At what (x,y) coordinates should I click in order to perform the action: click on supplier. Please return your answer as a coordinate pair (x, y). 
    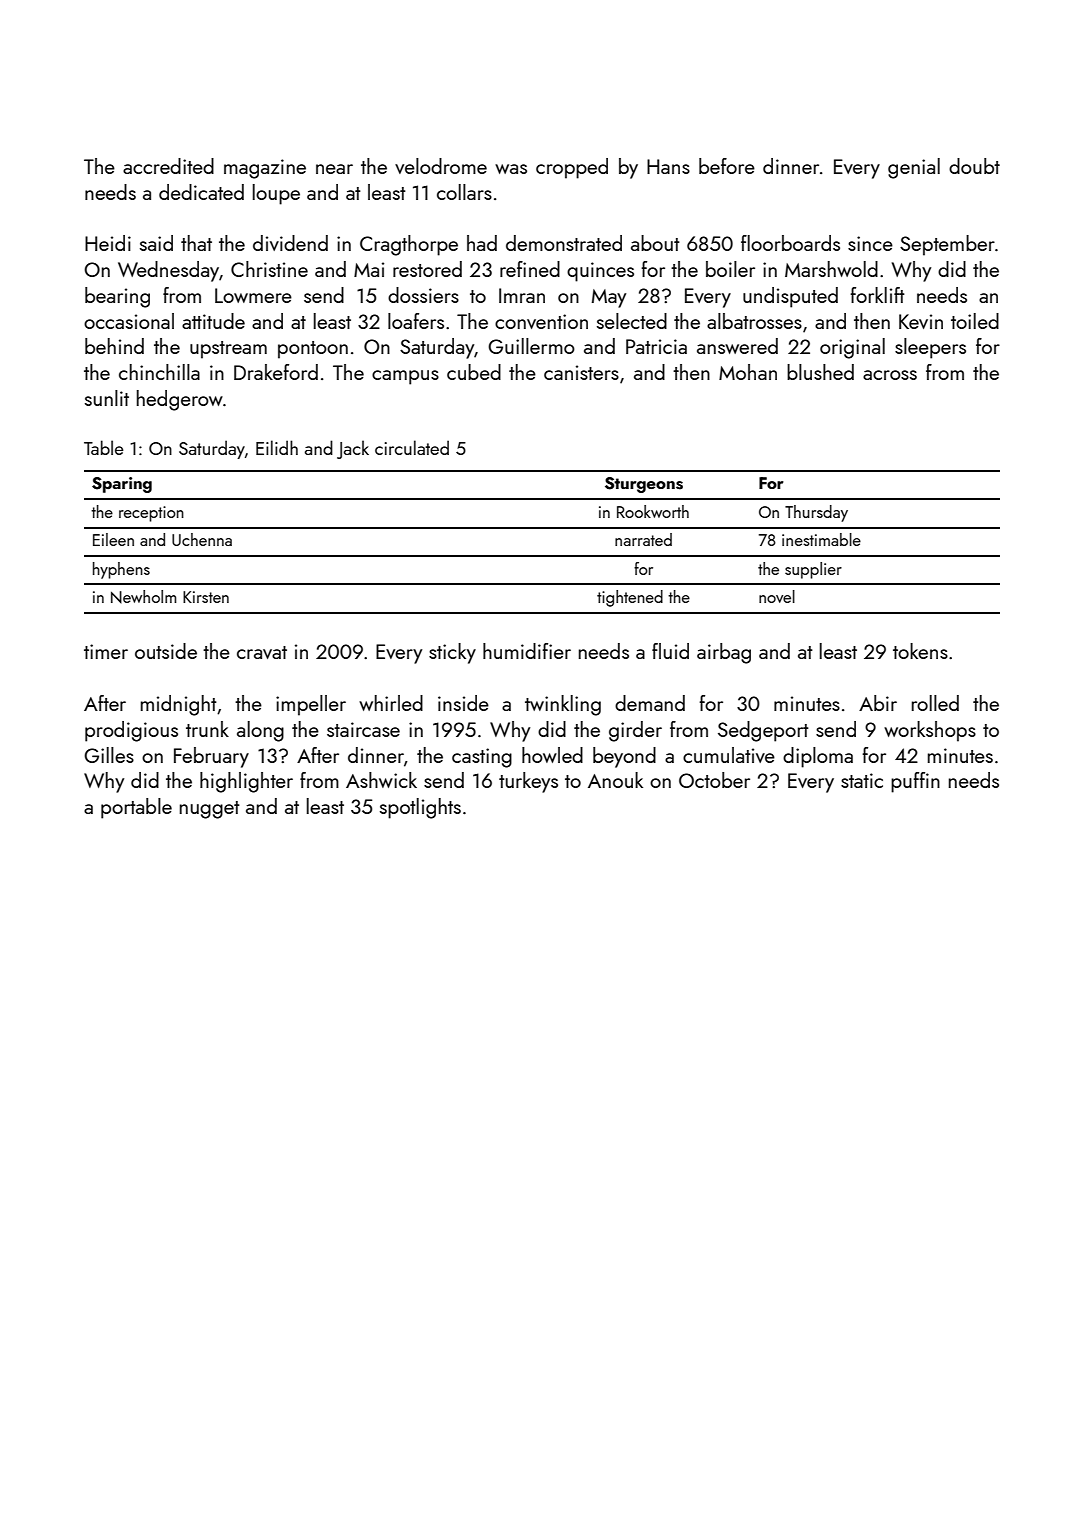
    Looking at the image, I should click on (813, 570).
